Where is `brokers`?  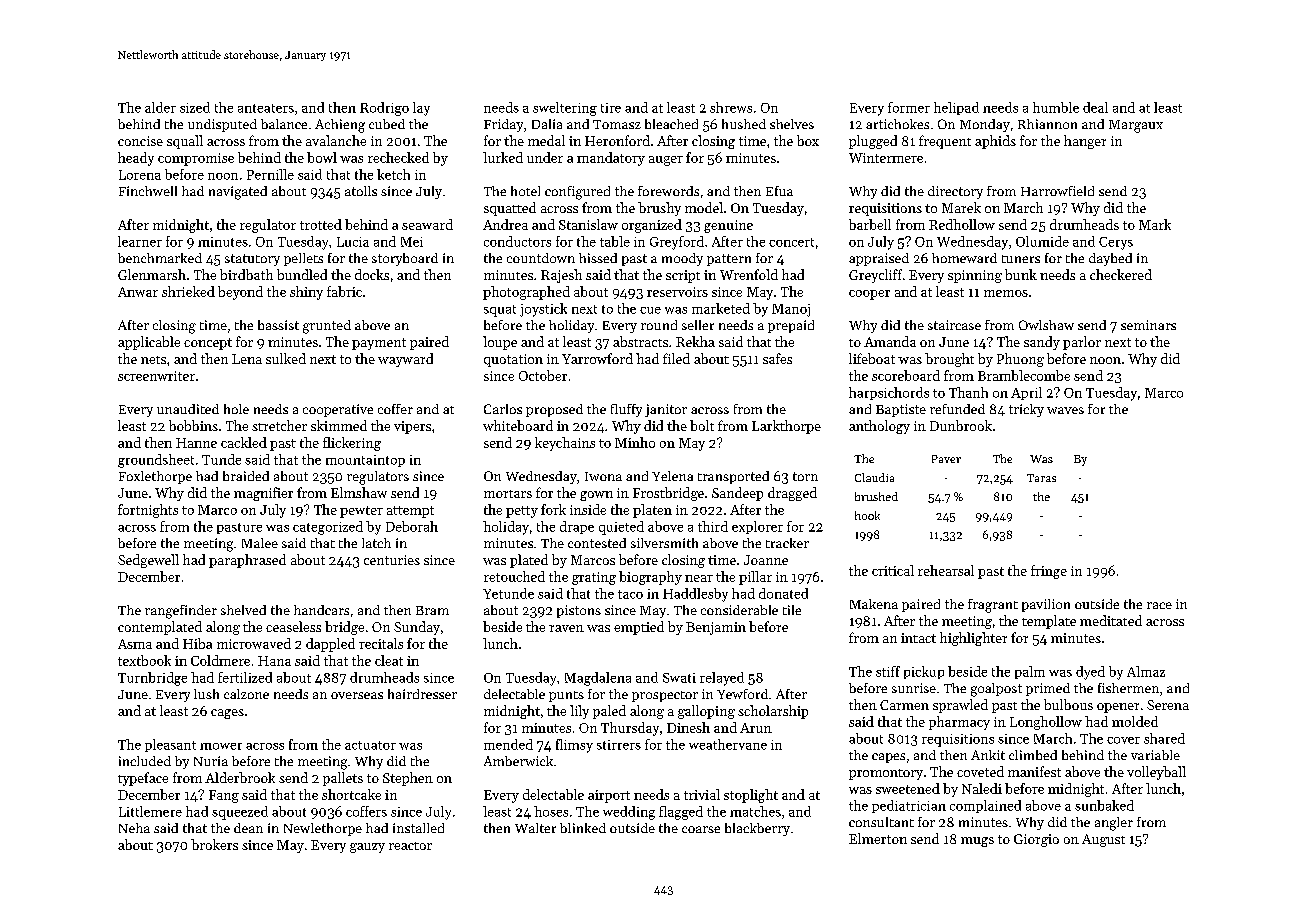
brokers is located at coordinates (214, 844).
